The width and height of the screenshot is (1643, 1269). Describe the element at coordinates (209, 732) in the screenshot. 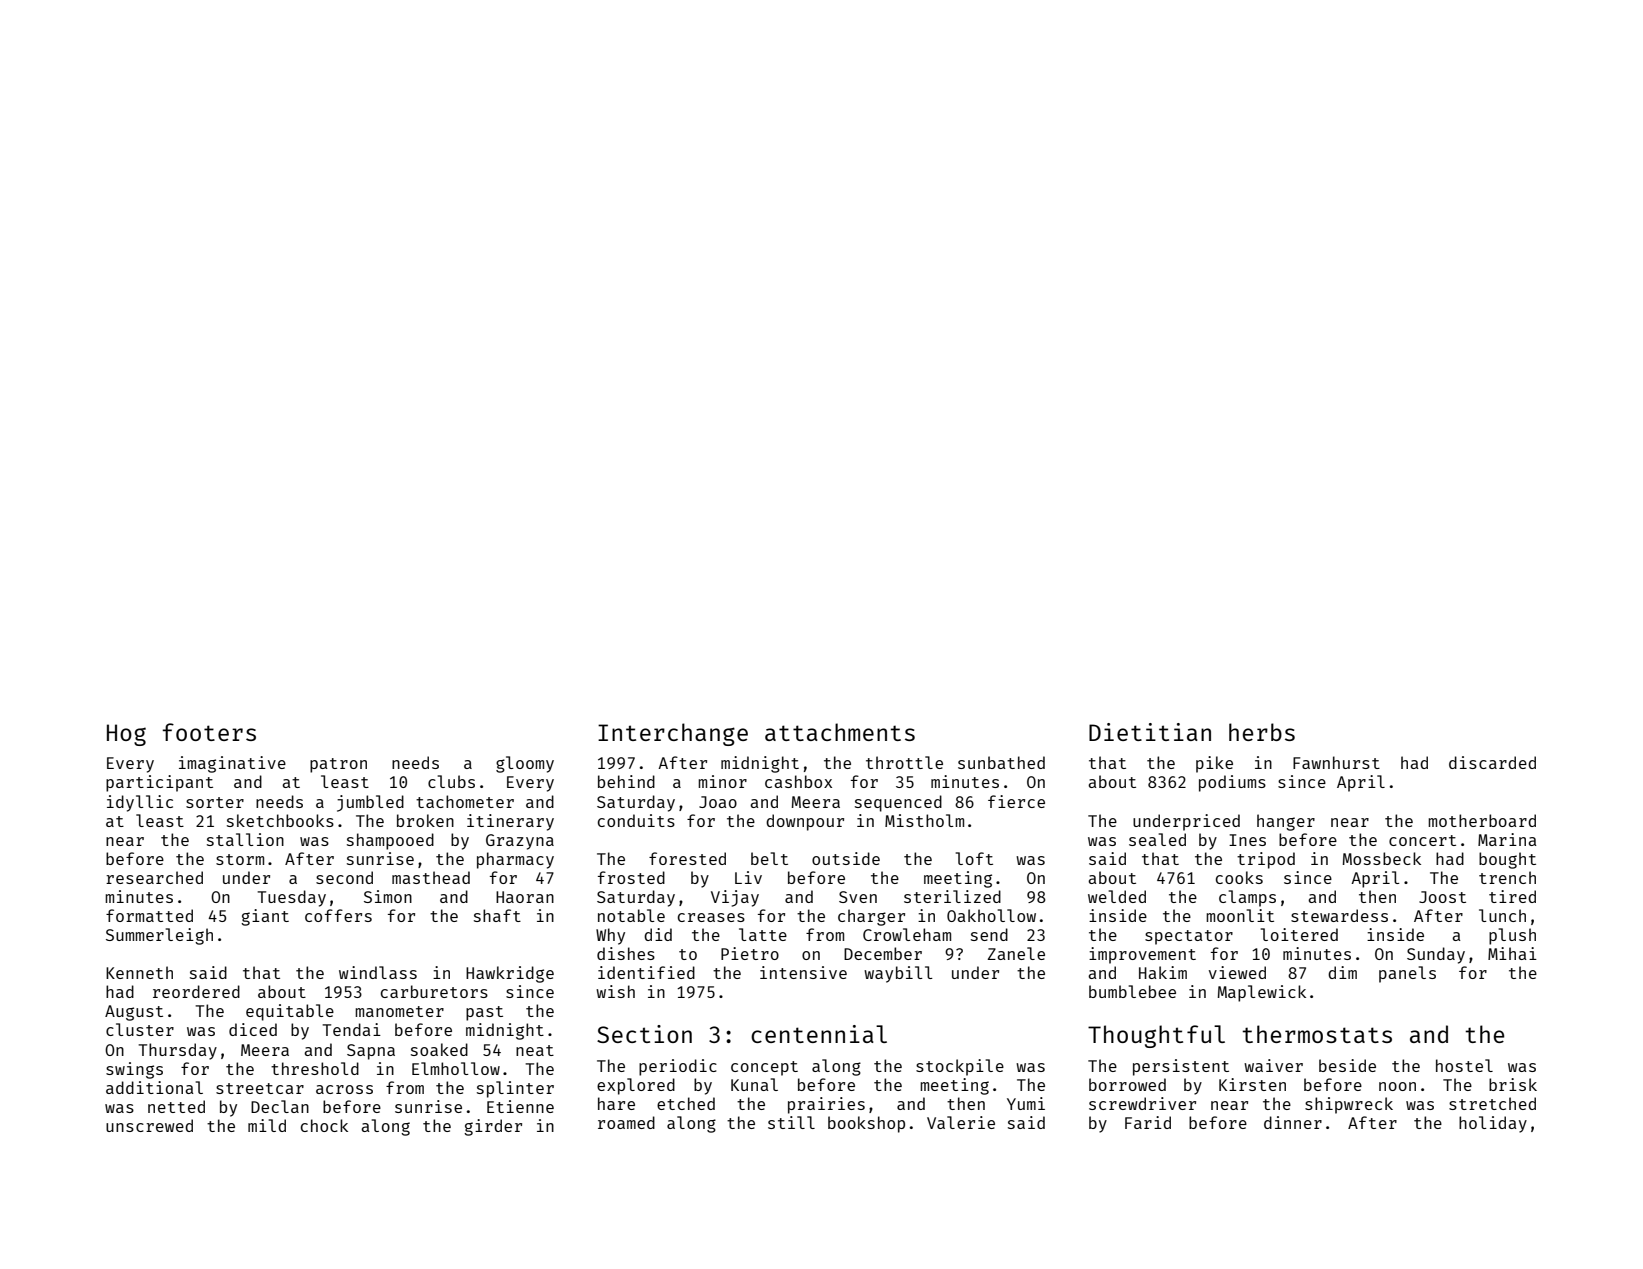

I see `footers` at that location.
